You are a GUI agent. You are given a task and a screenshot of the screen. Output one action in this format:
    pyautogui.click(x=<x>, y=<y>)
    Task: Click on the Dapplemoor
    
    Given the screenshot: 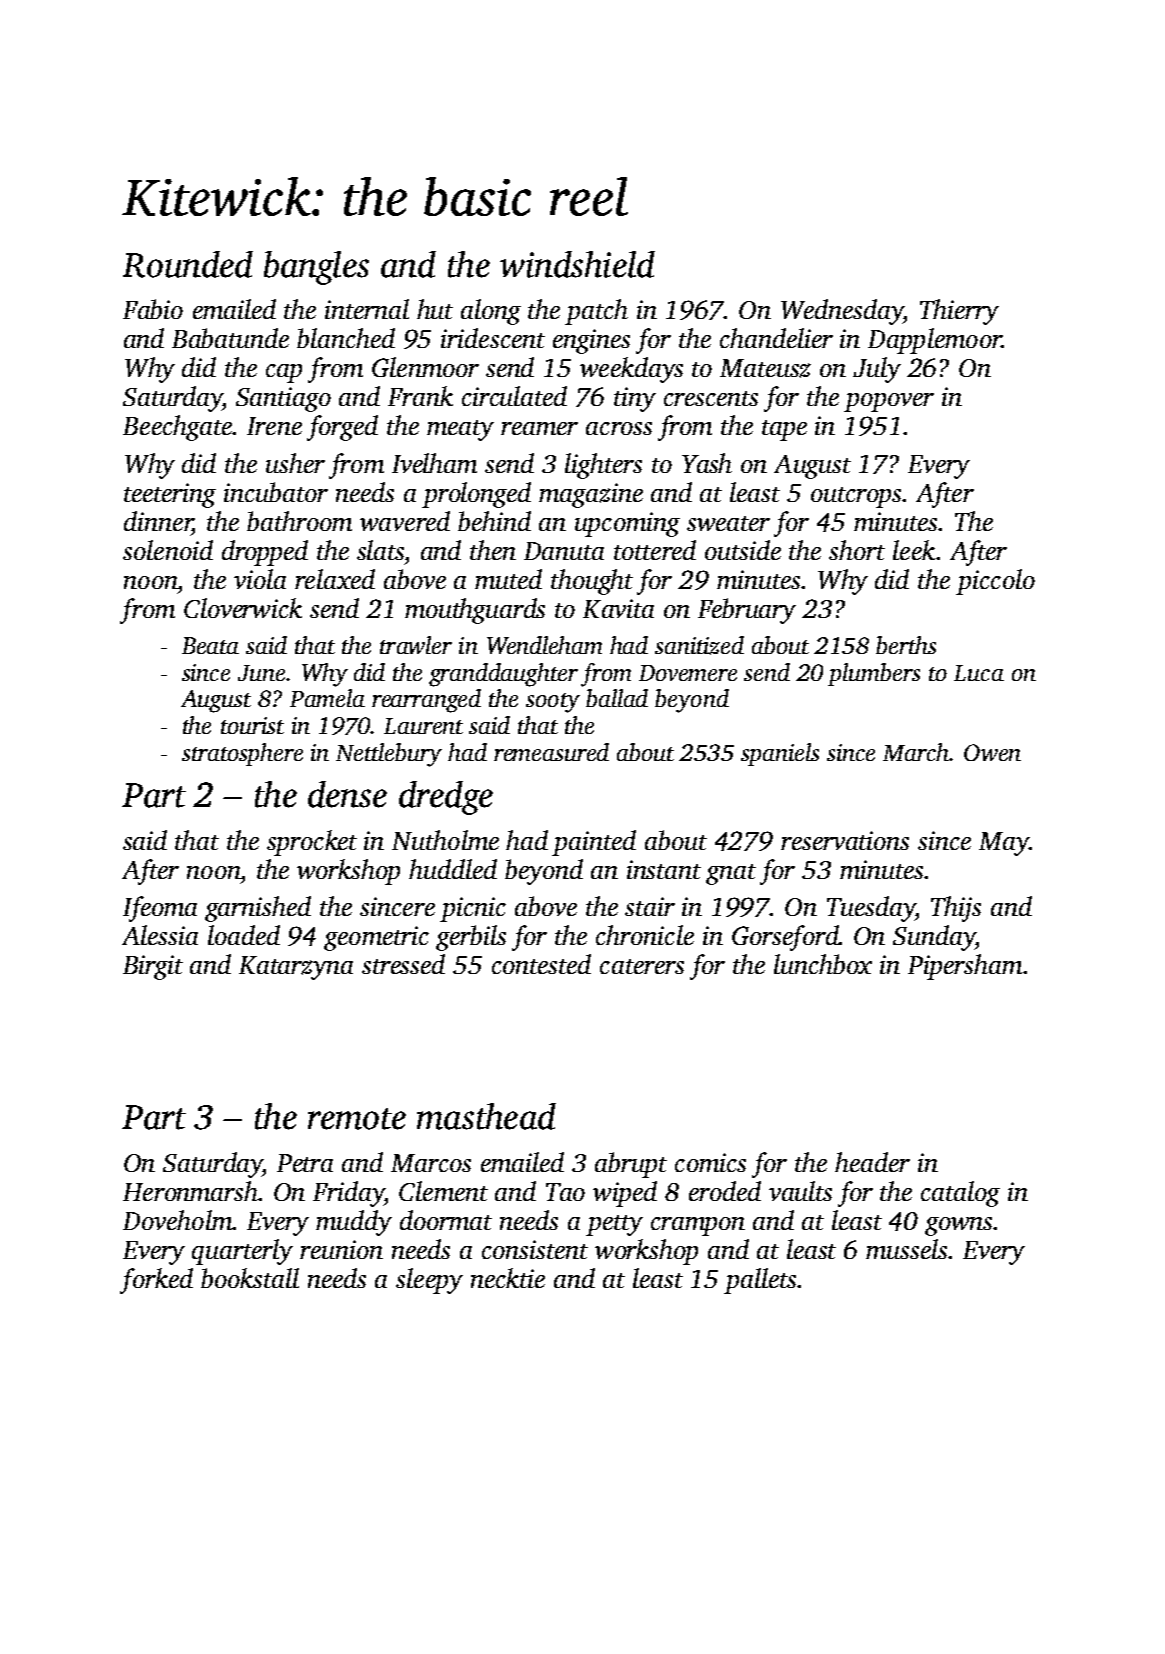 What is the action you would take?
    pyautogui.click(x=935, y=341)
